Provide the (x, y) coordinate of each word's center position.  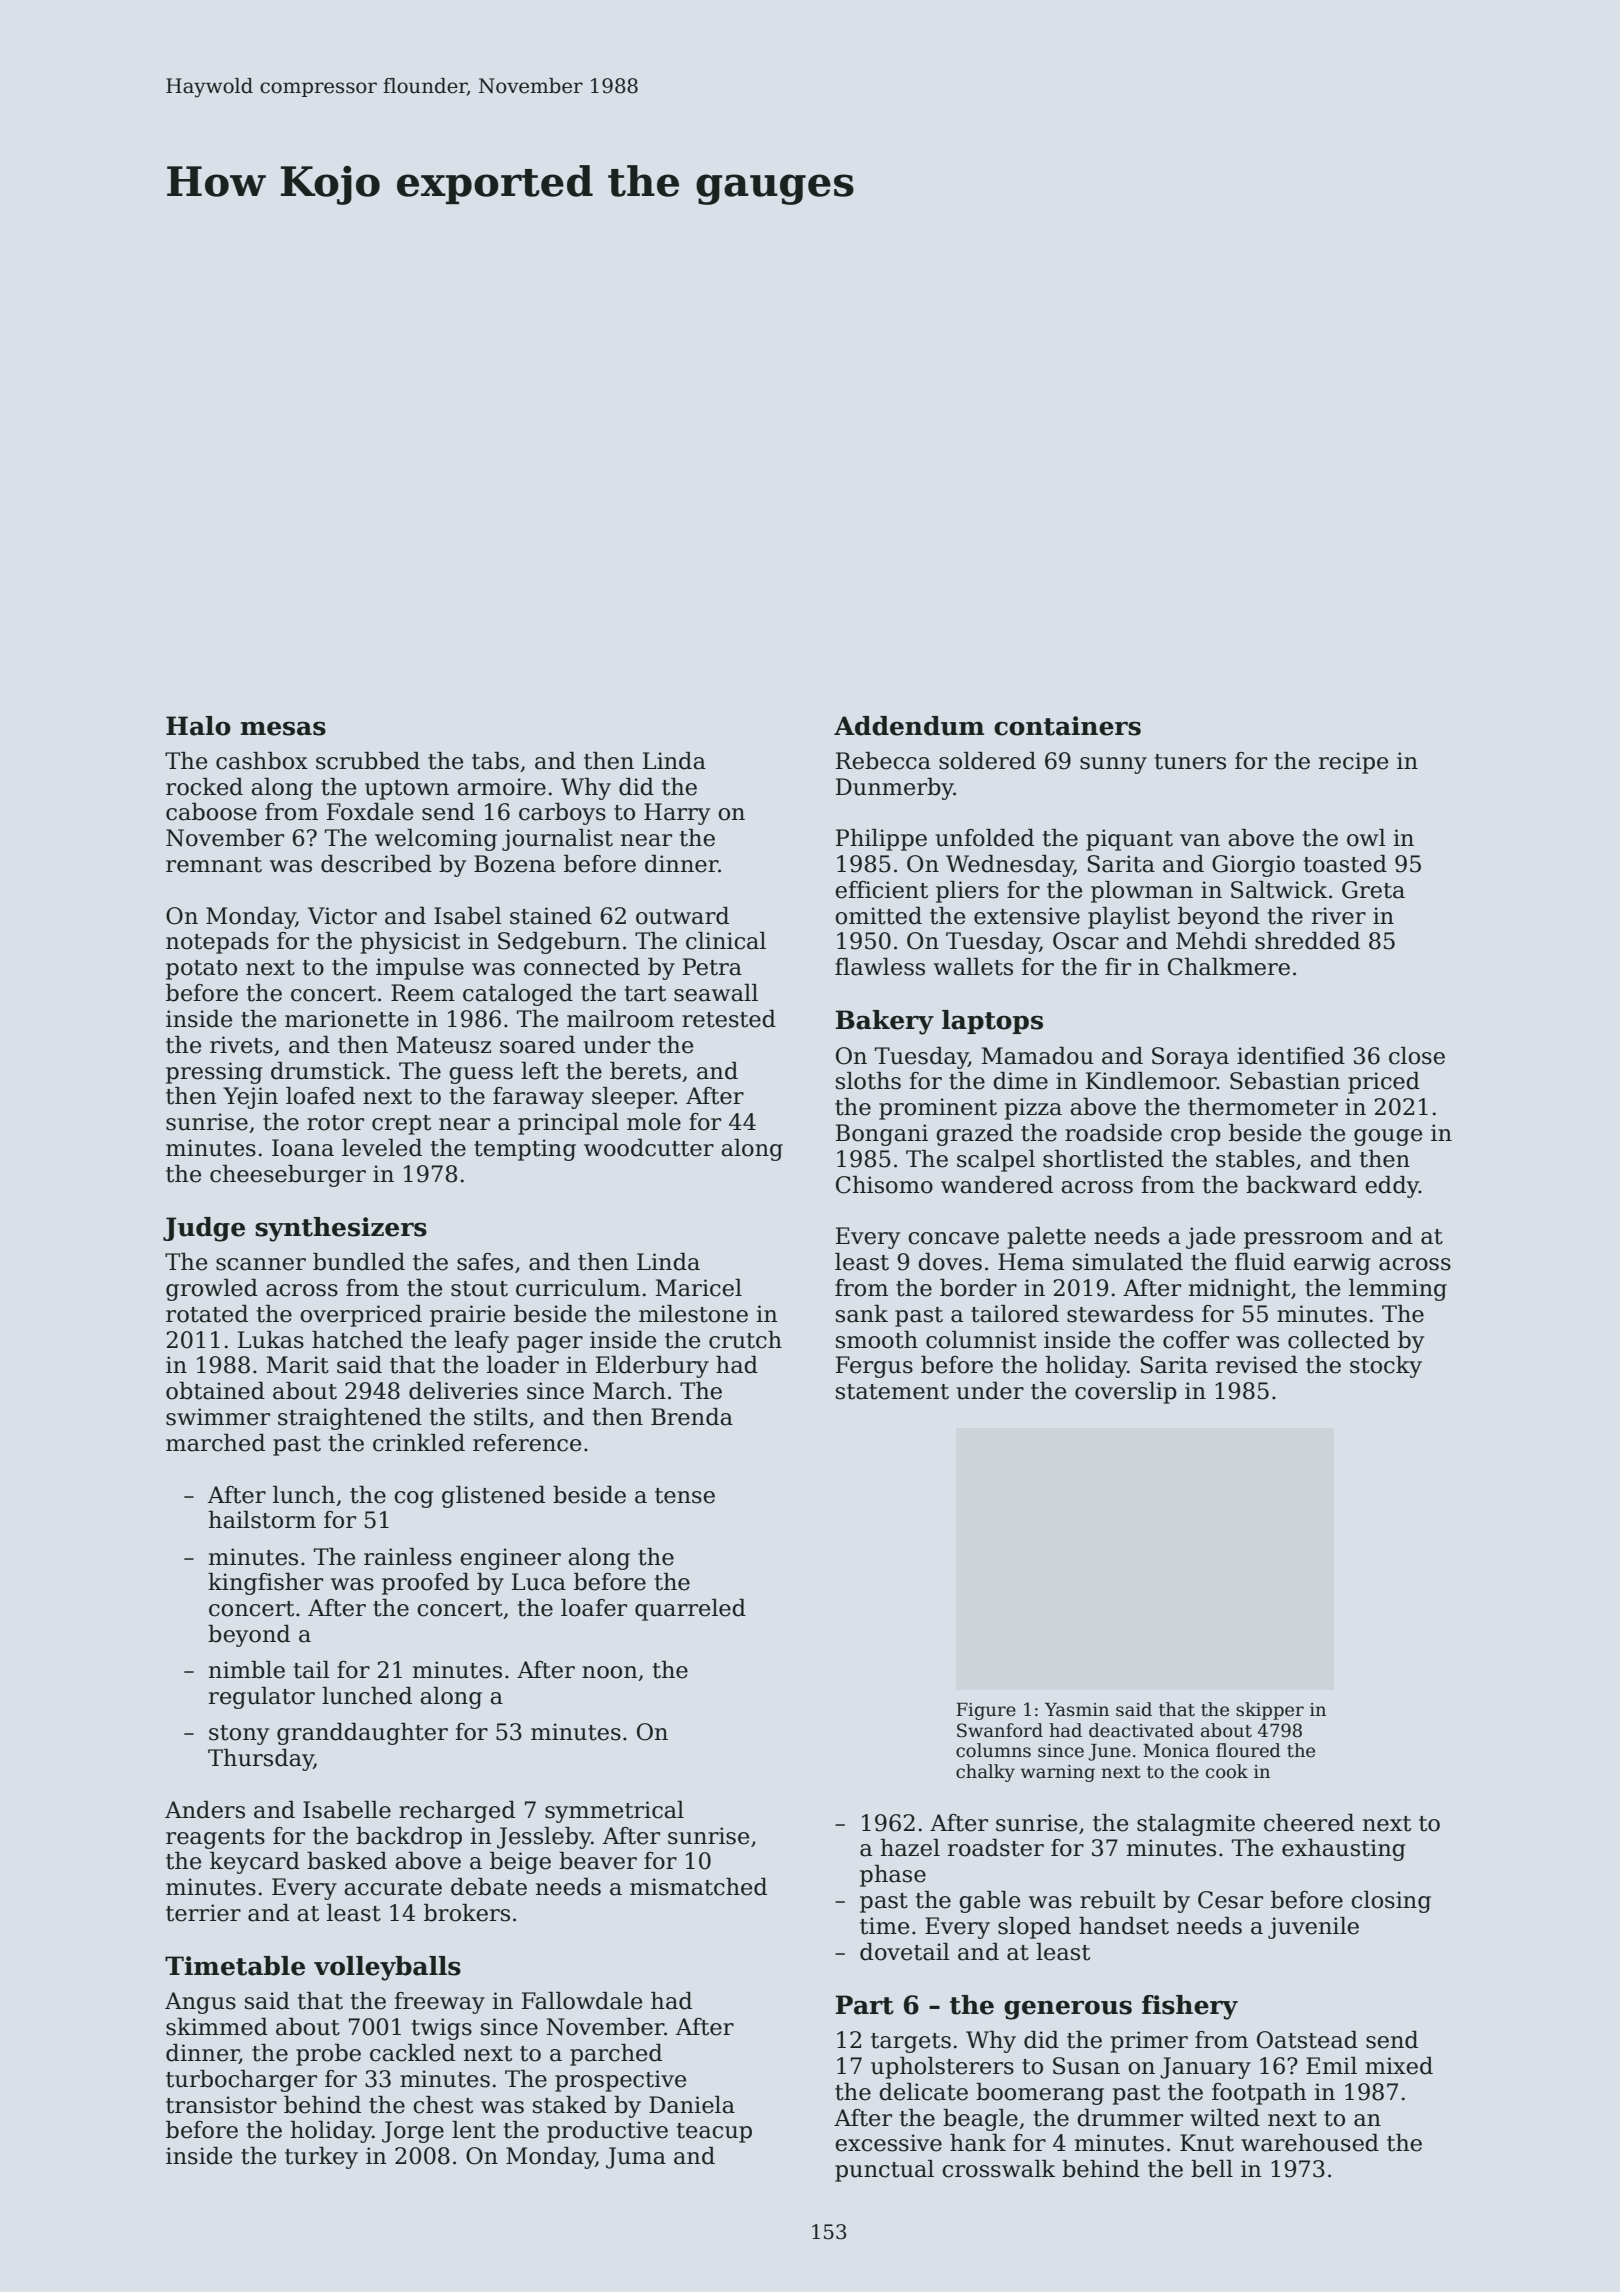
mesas (283, 728)
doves (950, 1262)
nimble (247, 1670)
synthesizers (341, 1229)
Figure (986, 1711)
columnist (981, 1340)
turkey (321, 2158)
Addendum (909, 726)
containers (1067, 726)
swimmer (218, 1417)
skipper (1270, 1711)
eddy (1392, 1187)
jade (1210, 1238)
